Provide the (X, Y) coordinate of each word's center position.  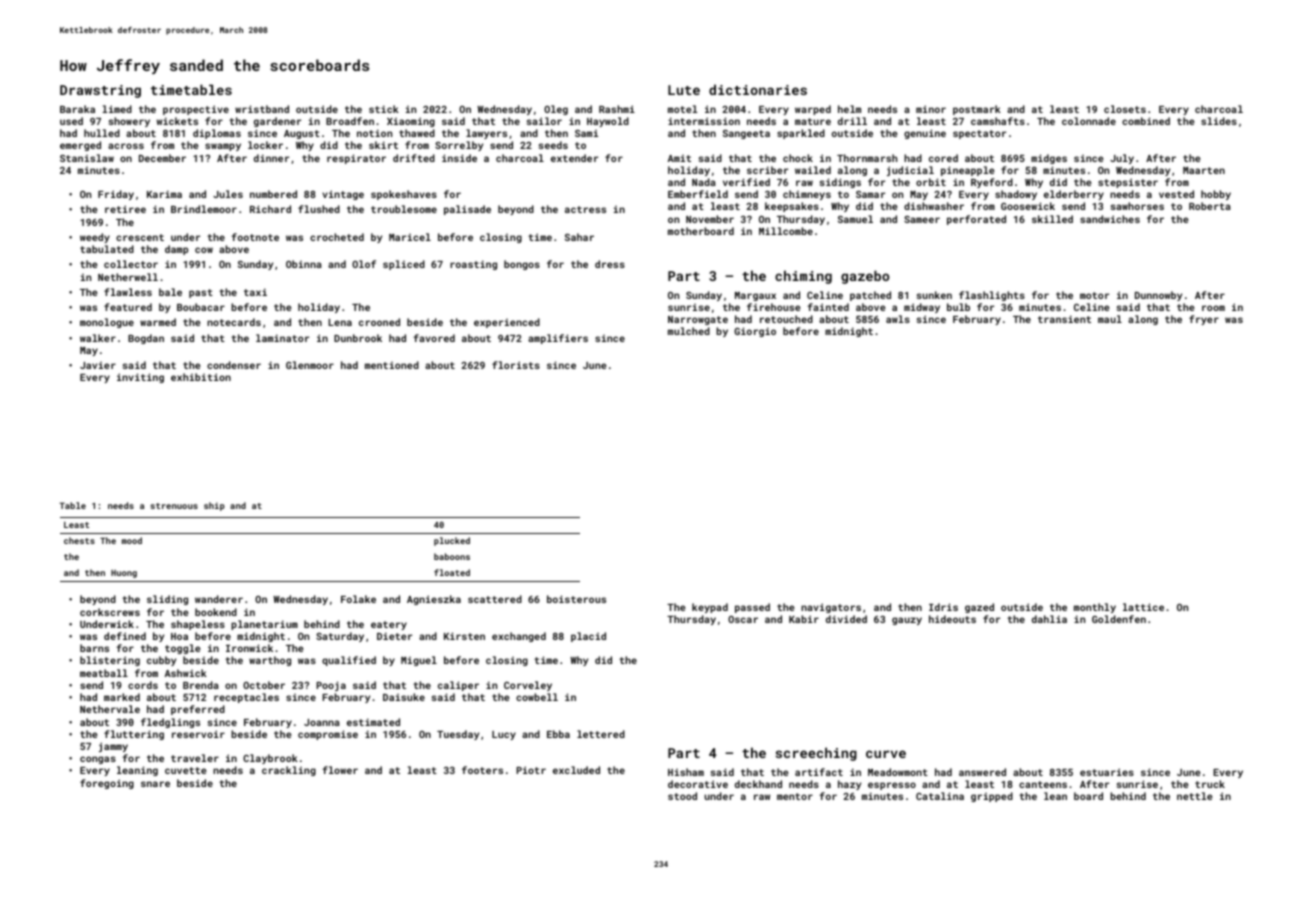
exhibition (201, 377)
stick (384, 109)
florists (516, 365)
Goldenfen (1119, 619)
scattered (495, 599)
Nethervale (110, 709)
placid (588, 637)
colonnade (1089, 121)
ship (214, 506)
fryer (1204, 320)
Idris (943, 607)
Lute (684, 90)
